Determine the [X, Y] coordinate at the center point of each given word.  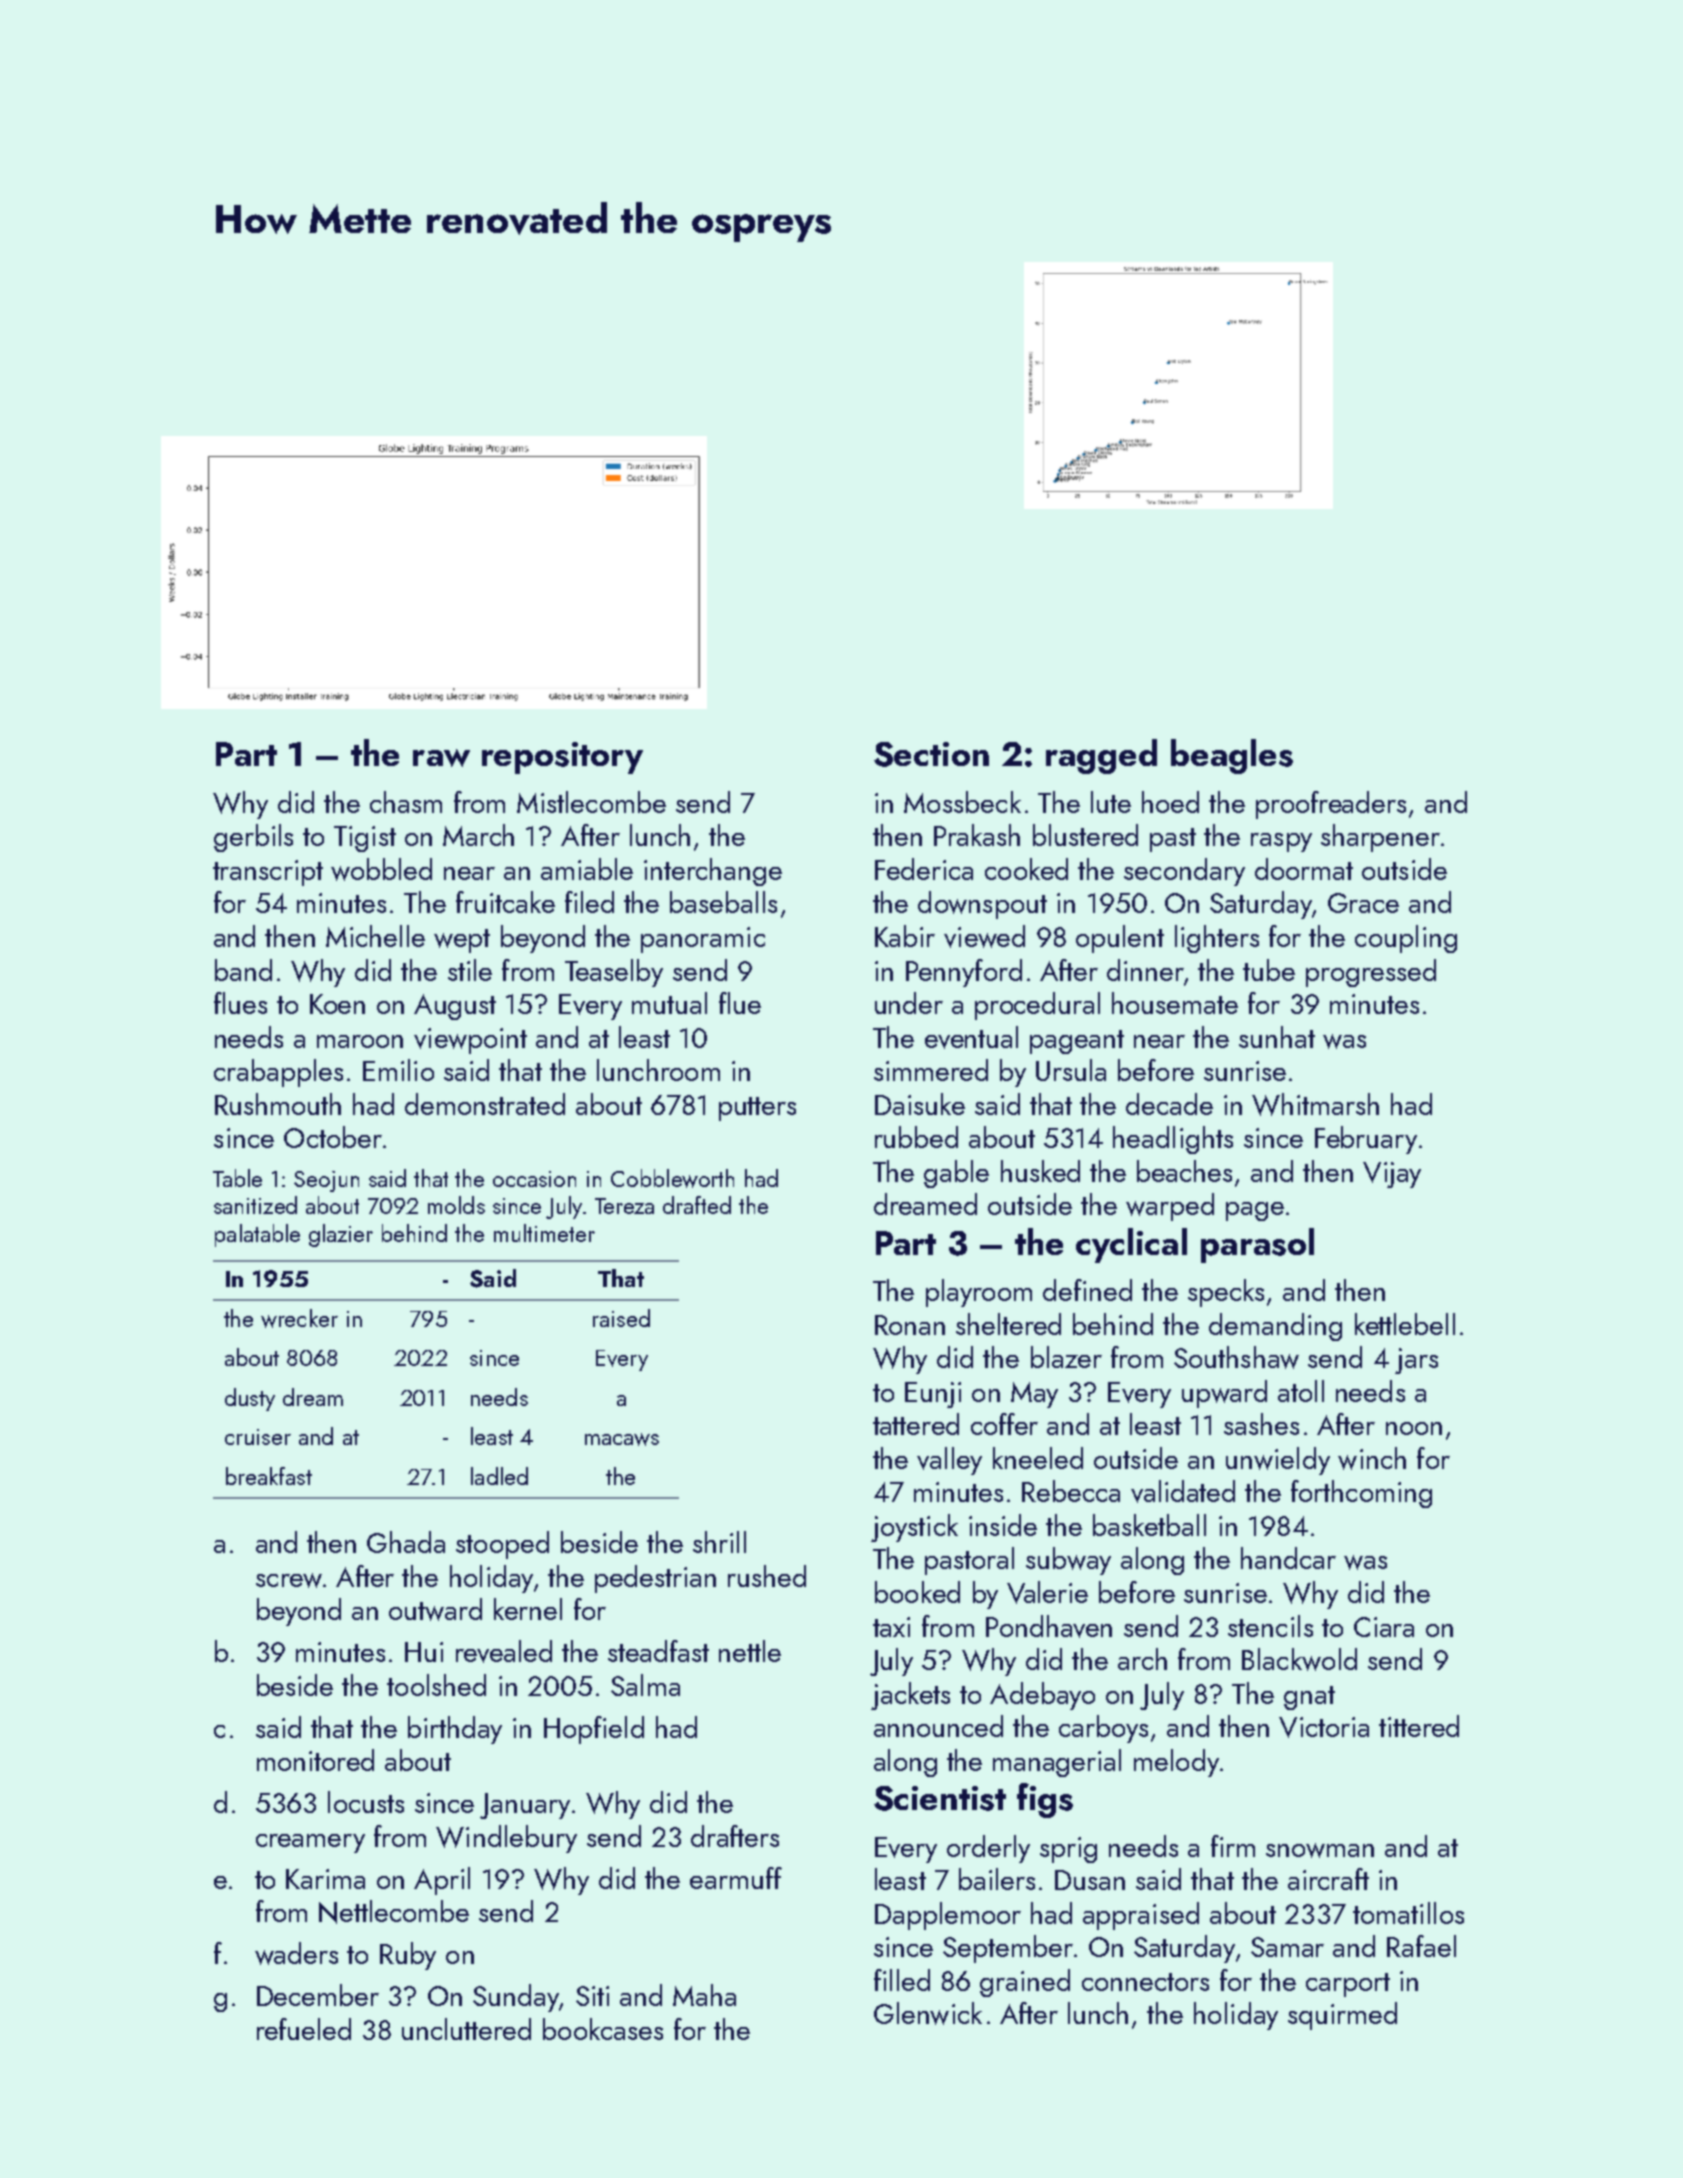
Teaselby [614, 973]
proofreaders [1331, 805]
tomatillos [1408, 1913]
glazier [341, 1235]
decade [1169, 1104]
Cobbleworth [672, 1178]
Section [931, 754]
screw [289, 1580]
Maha [704, 1995]
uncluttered [466, 2029]
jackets [910, 1696]
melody [1176, 1763]
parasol [1257, 1245]
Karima [325, 1879]
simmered [931, 1070]
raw [441, 758]
